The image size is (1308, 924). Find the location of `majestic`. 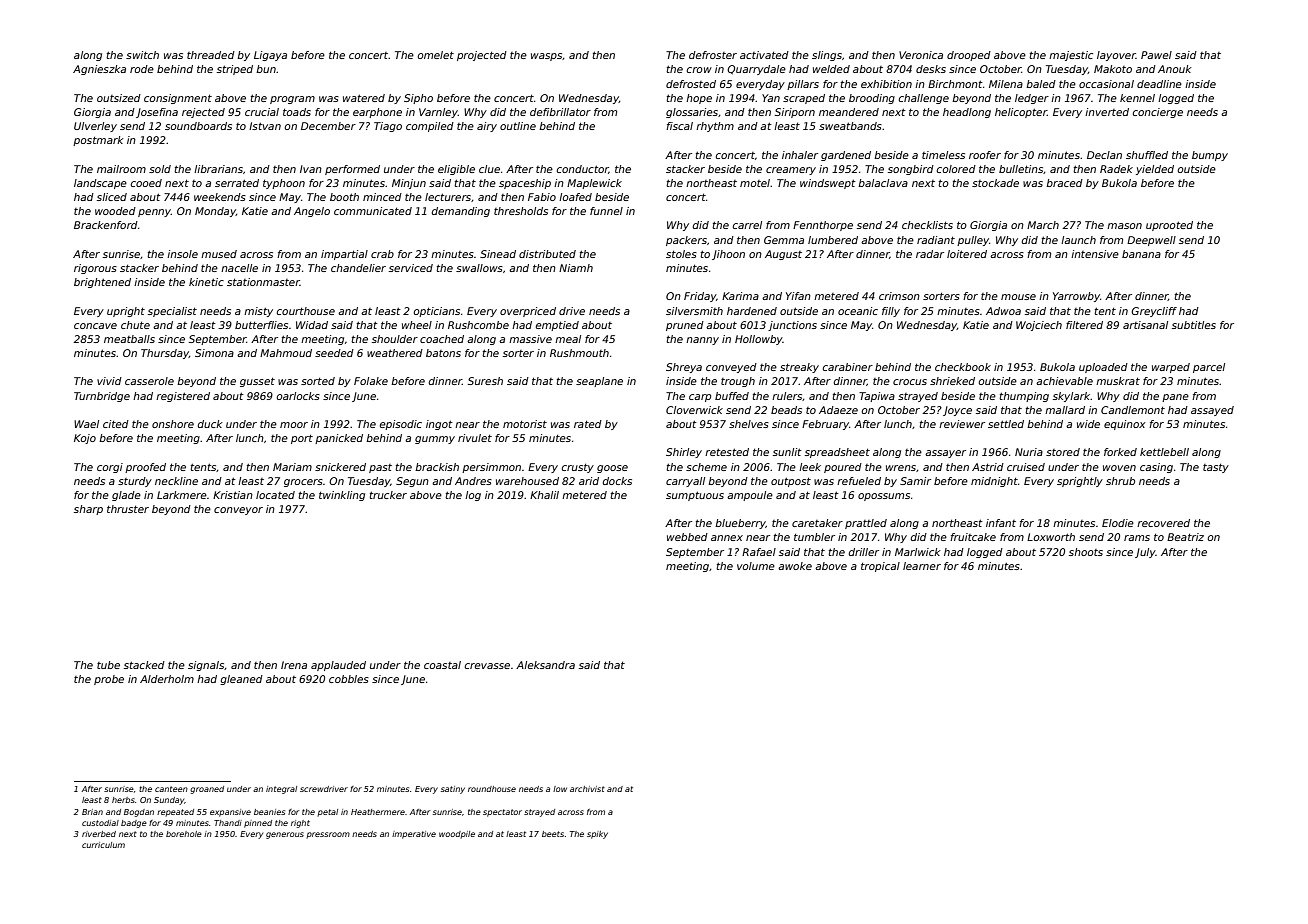

majestic is located at coordinates (1071, 56).
